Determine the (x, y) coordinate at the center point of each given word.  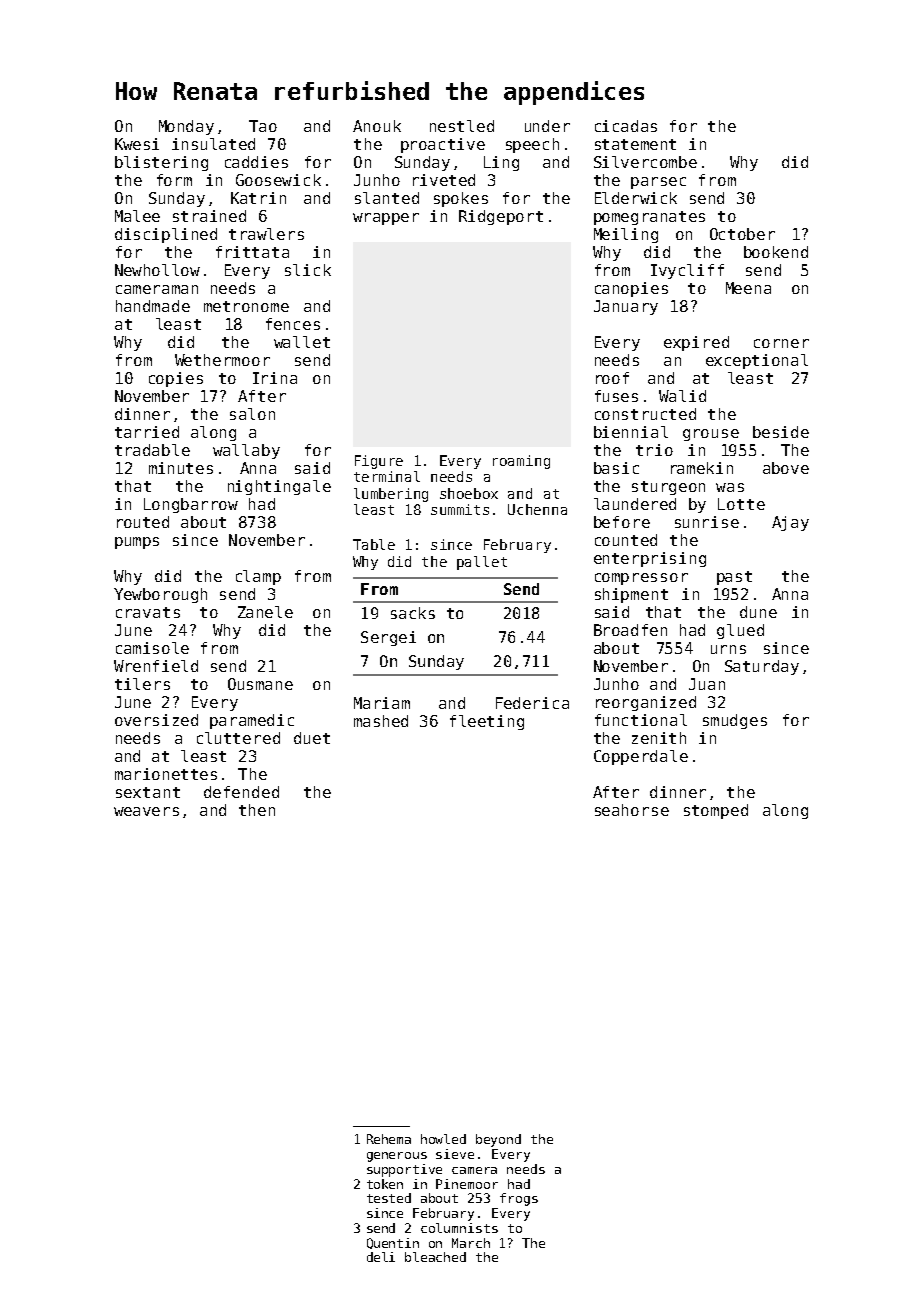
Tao (263, 126)
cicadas (626, 126)
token (385, 1184)
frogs (519, 1199)
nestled (462, 126)
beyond (498, 1140)
